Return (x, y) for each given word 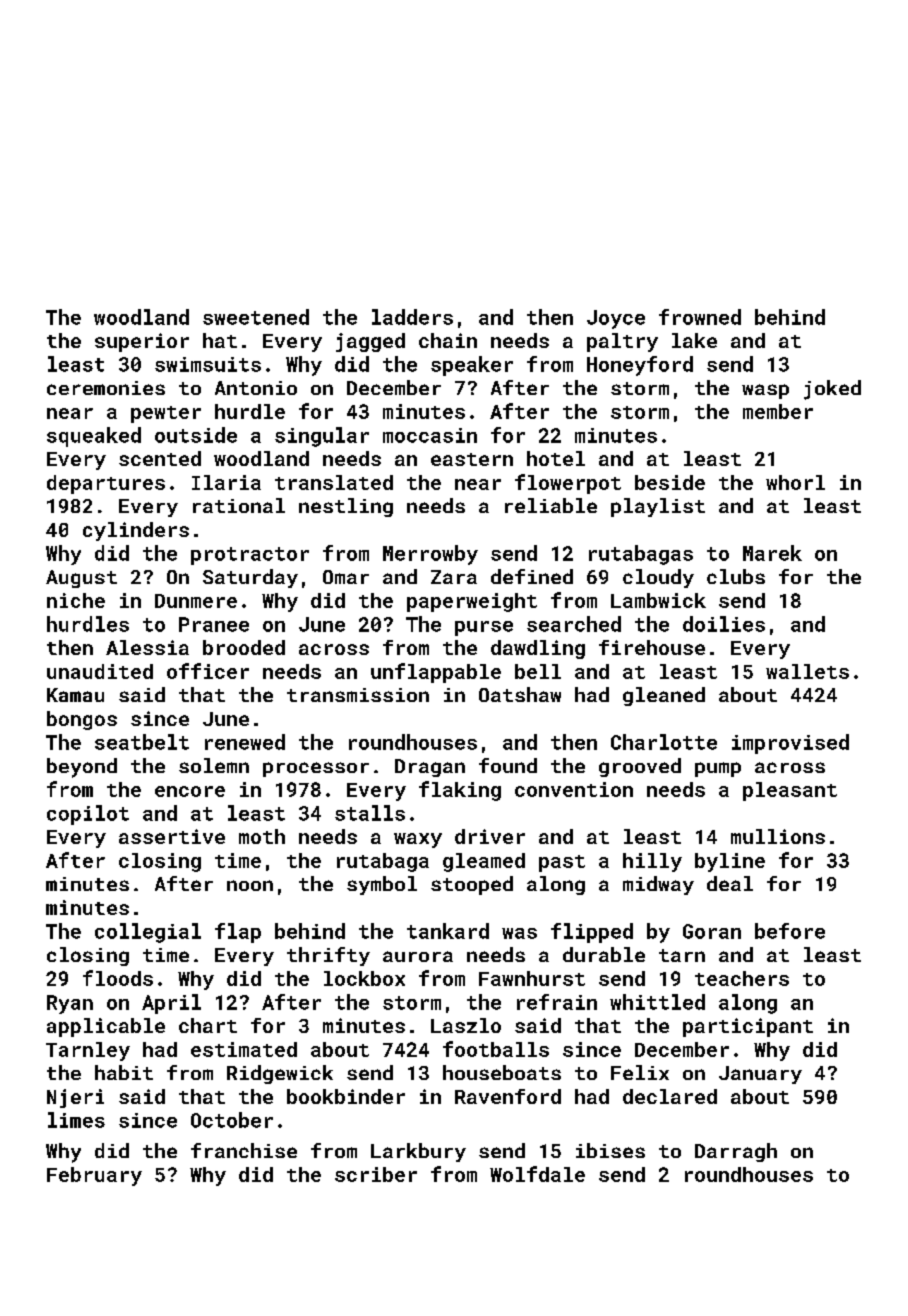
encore (190, 791)
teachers (742, 978)
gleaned (664, 696)
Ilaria (226, 482)
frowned (700, 317)
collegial (148, 933)
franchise (244, 1150)
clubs (736, 576)
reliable (551, 505)
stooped (472, 885)
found (508, 765)
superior (142, 342)
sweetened (256, 317)
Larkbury (418, 1152)
